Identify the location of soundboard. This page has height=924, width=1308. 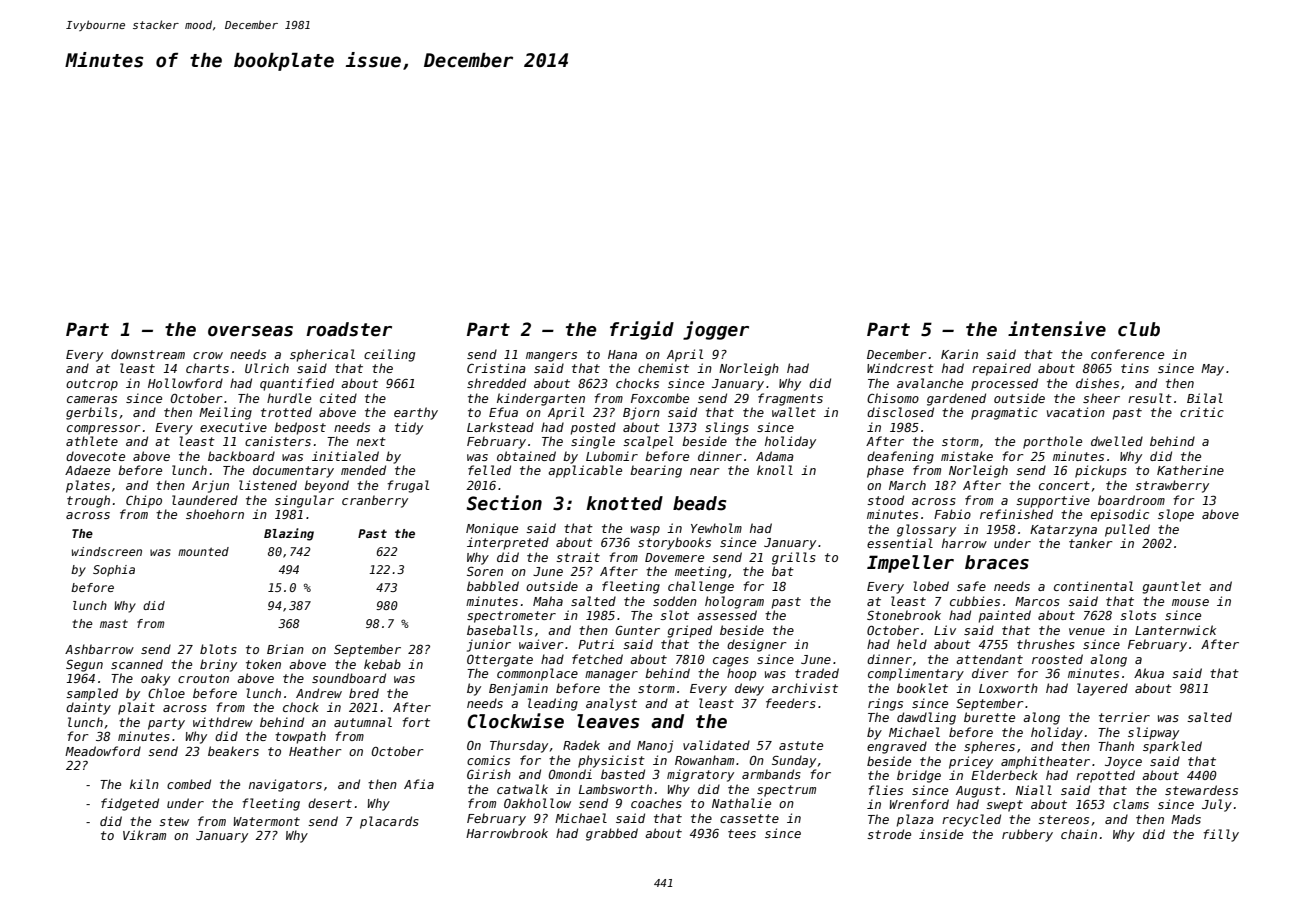
(349, 678).
